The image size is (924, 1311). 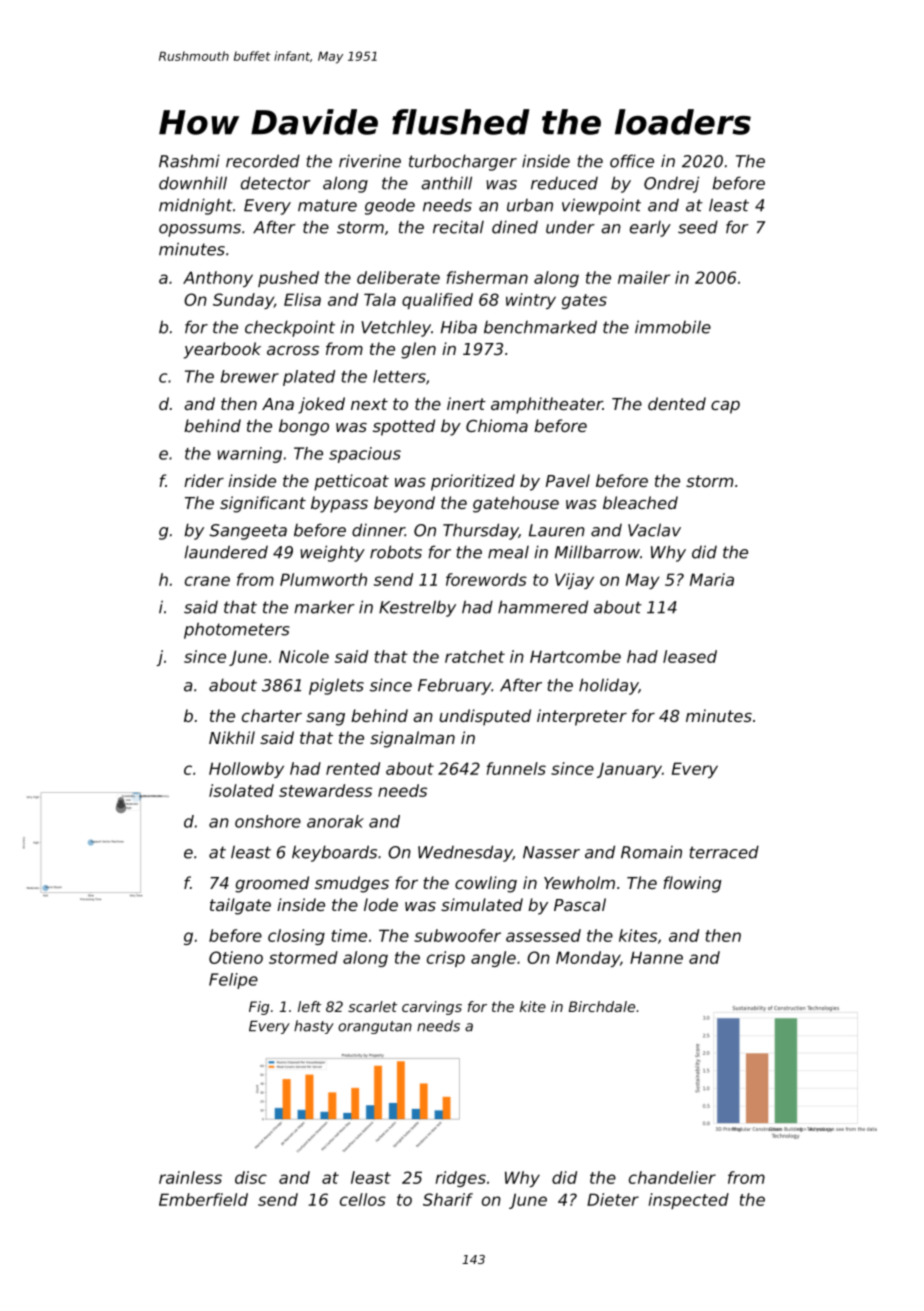 I want to click on crane, so click(x=207, y=581).
